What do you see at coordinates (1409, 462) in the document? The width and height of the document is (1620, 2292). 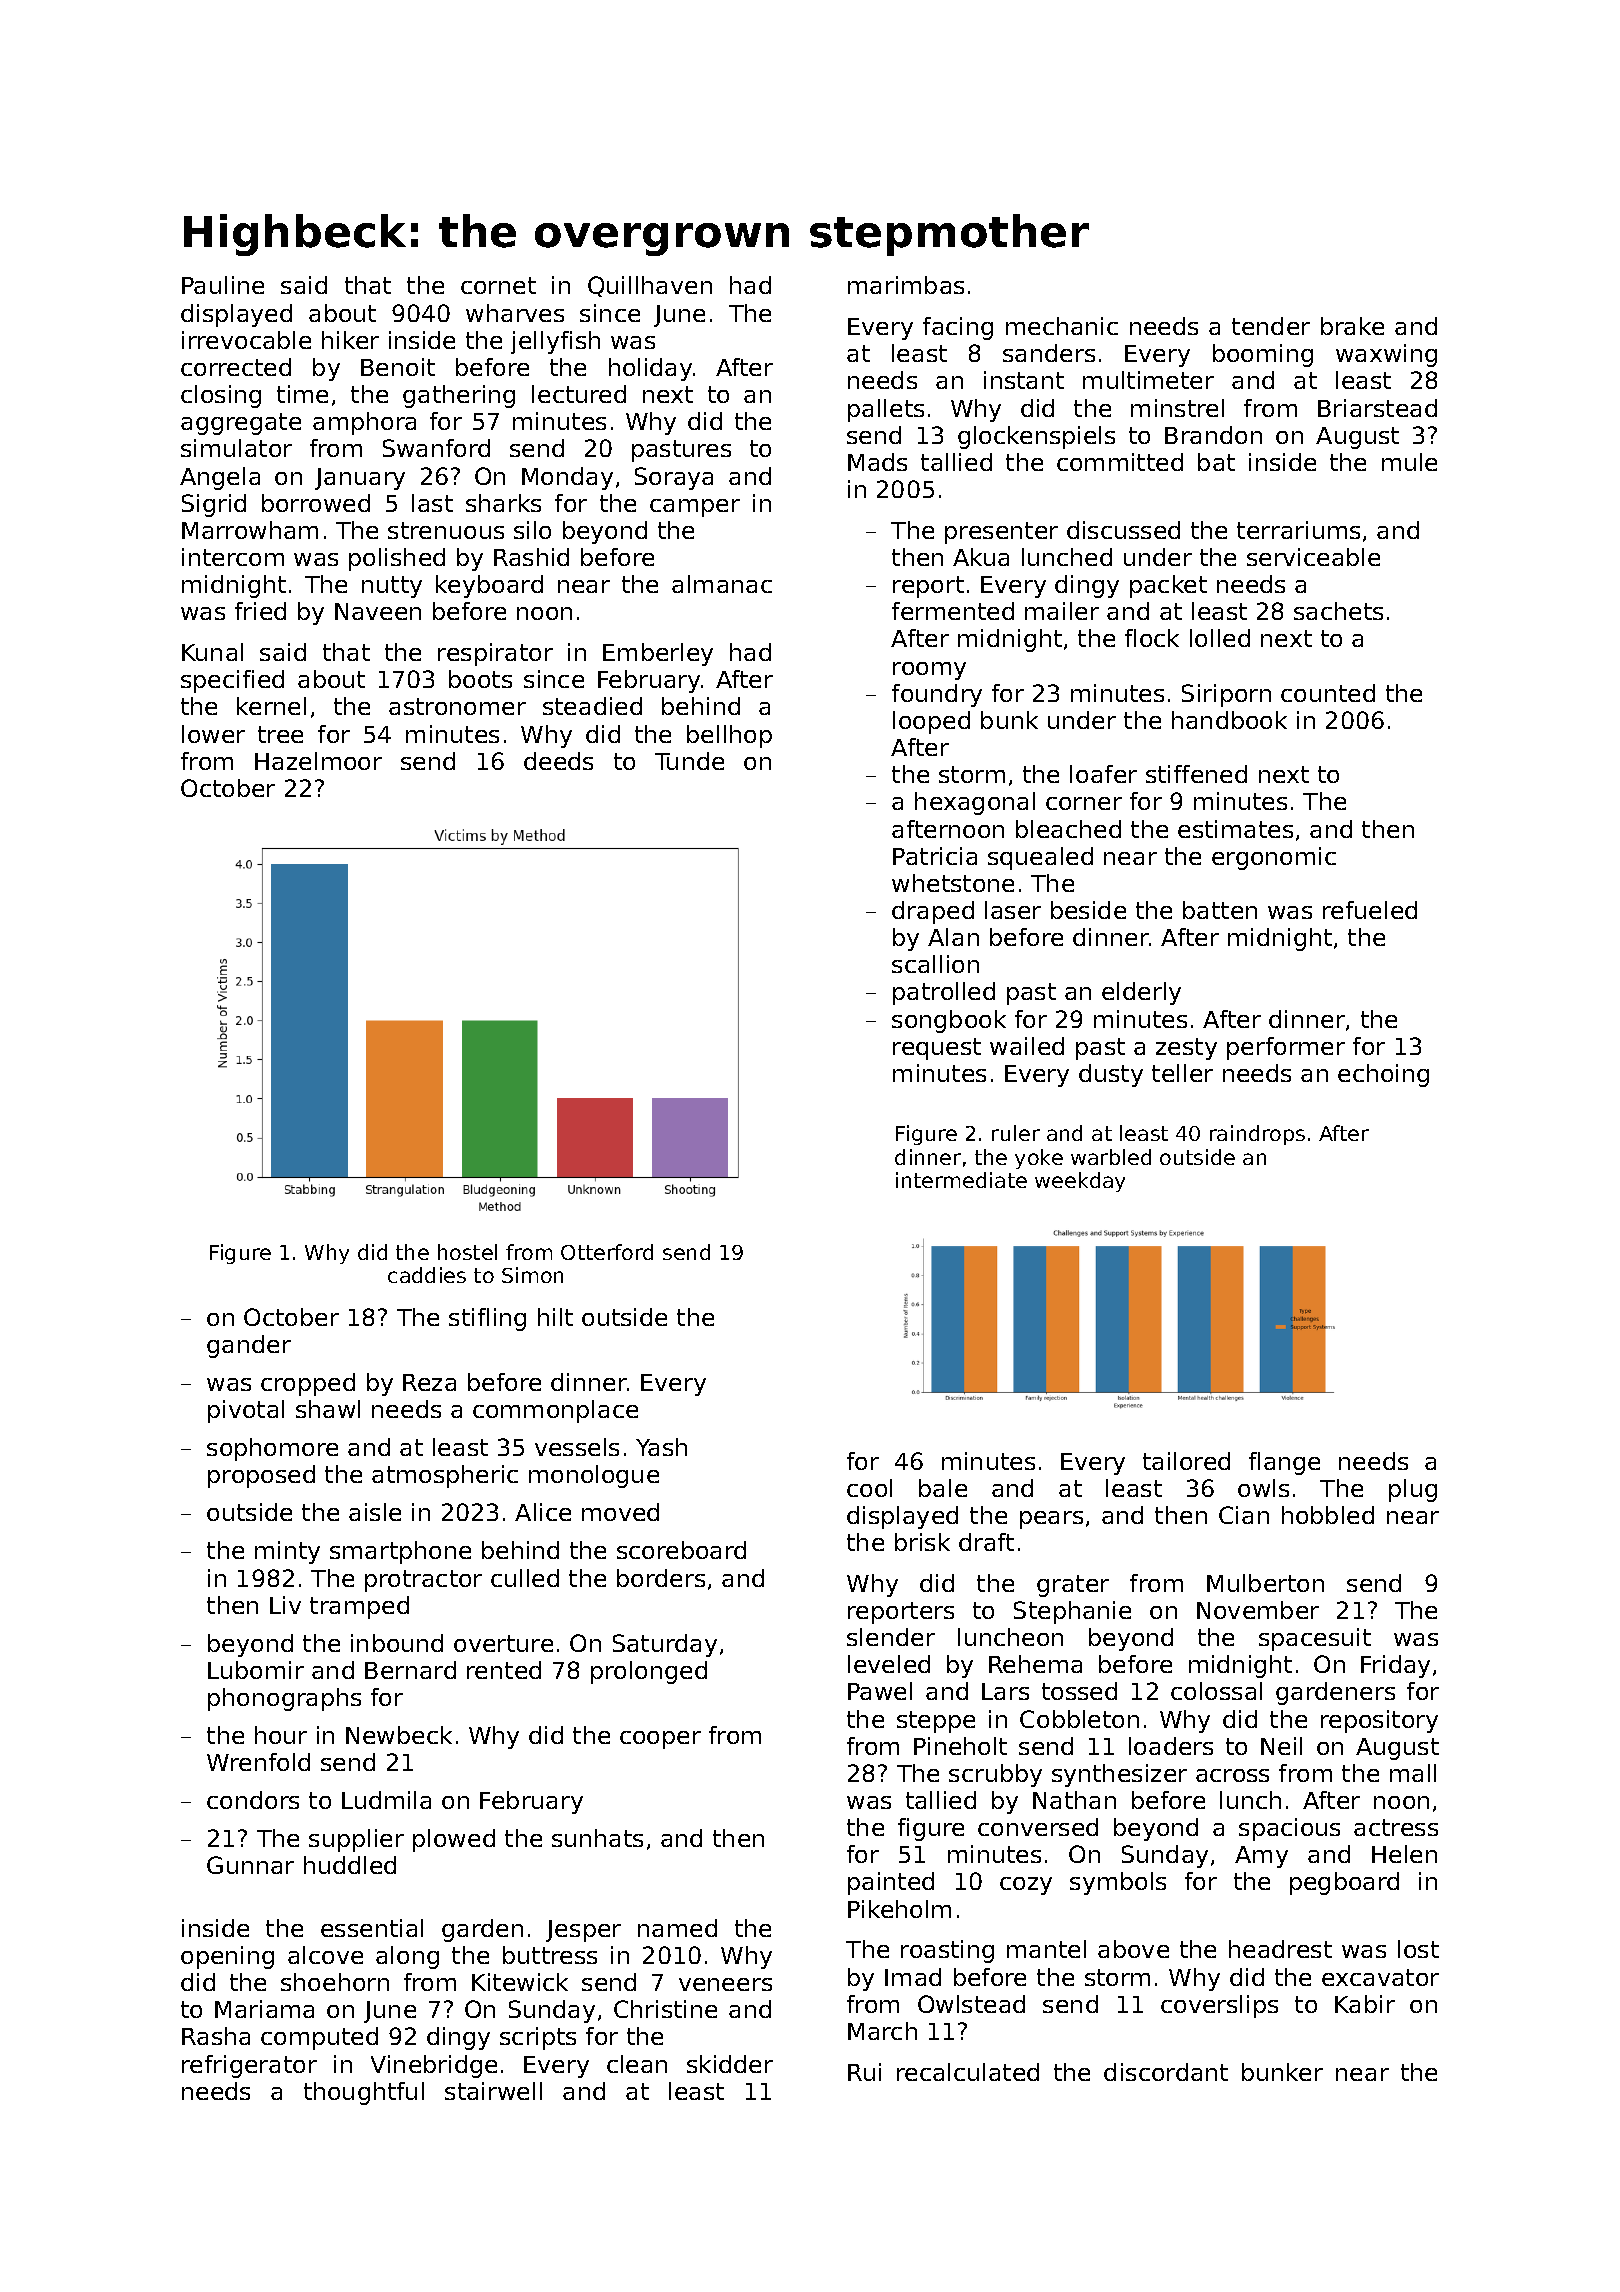 I see `mule` at bounding box center [1409, 462].
